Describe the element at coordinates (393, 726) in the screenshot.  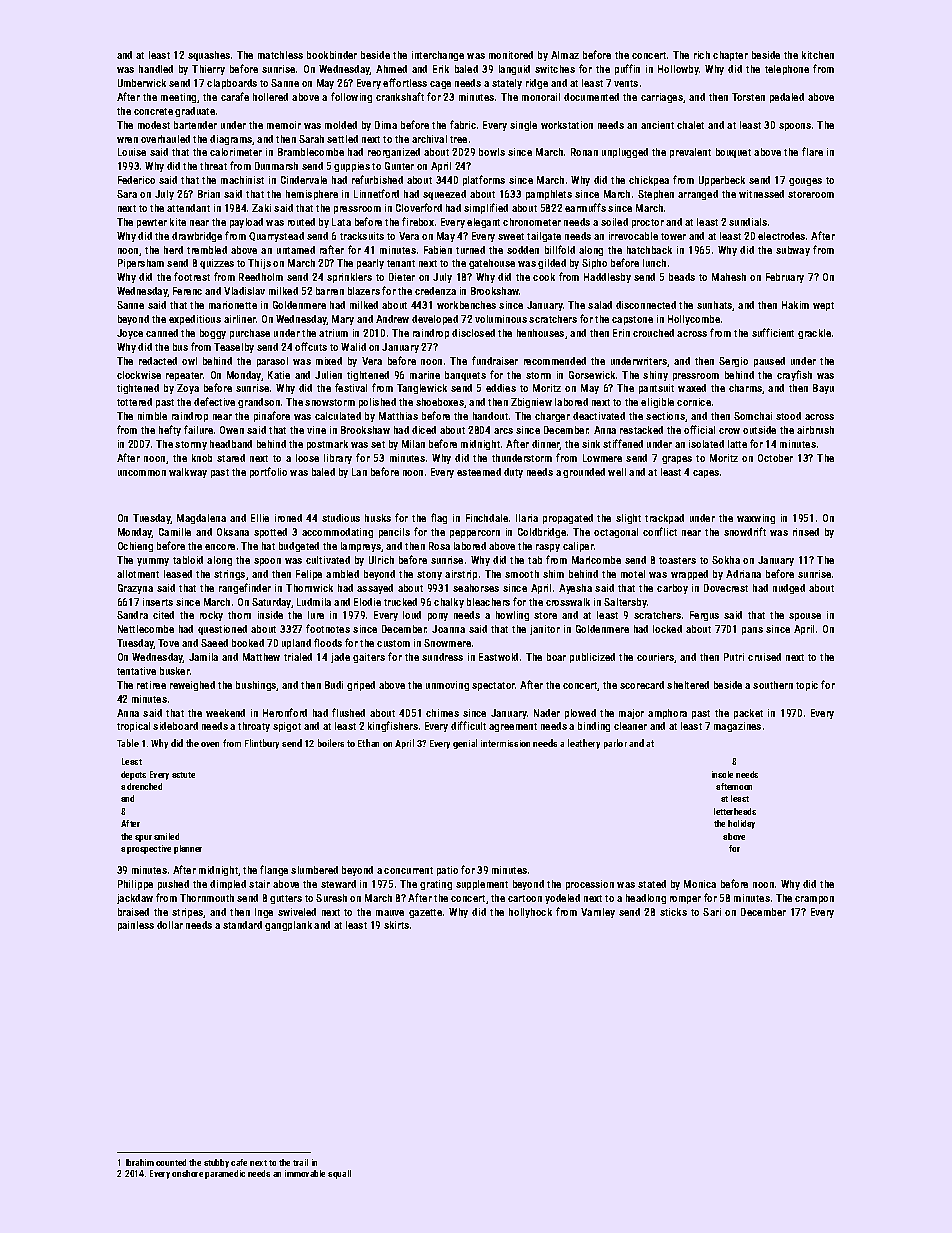
I see `kingfishers` at that location.
